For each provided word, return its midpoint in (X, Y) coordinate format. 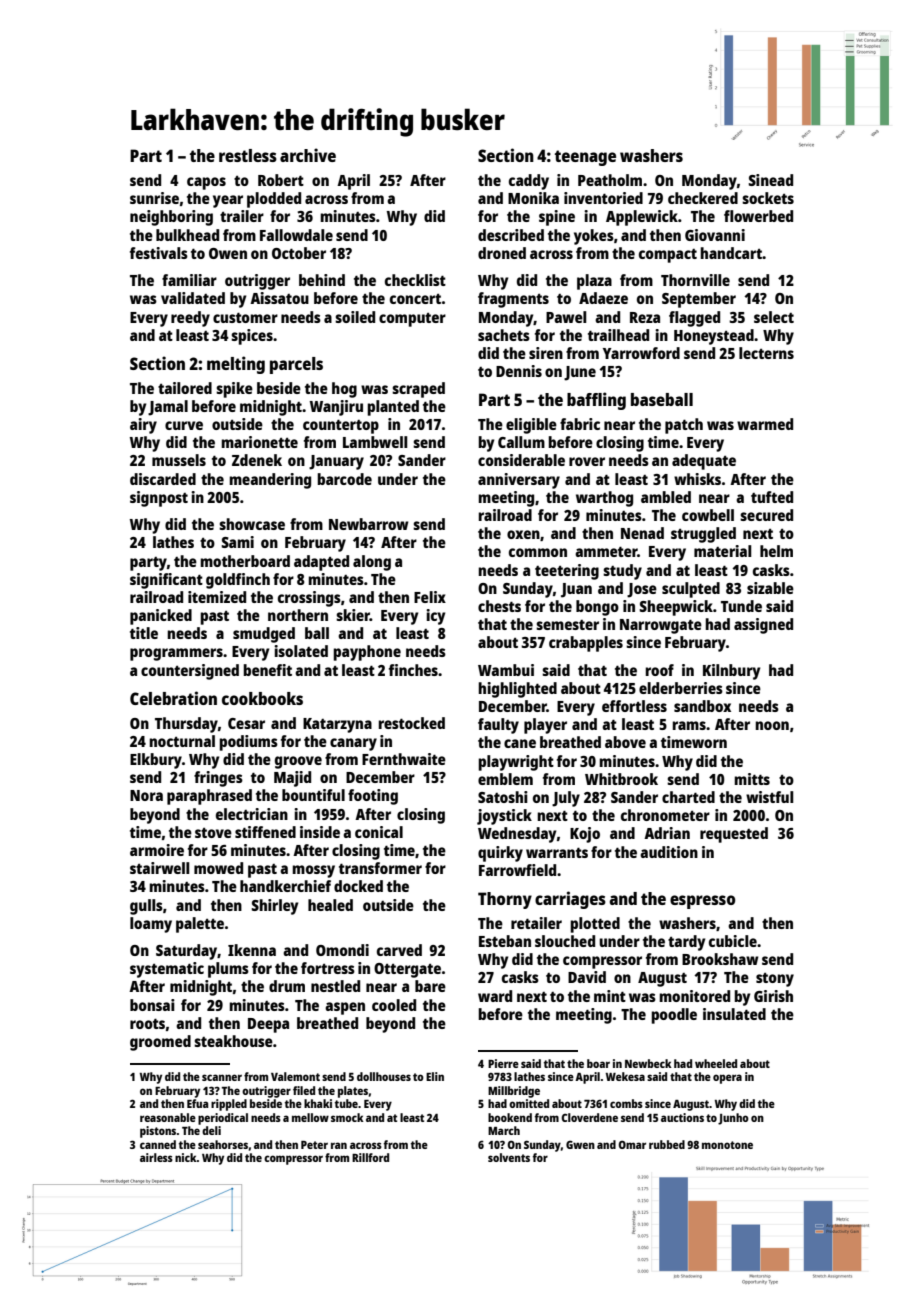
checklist (415, 280)
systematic (167, 970)
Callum (521, 442)
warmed (765, 424)
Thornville (695, 280)
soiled (355, 317)
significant (166, 581)
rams (689, 725)
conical (379, 832)
